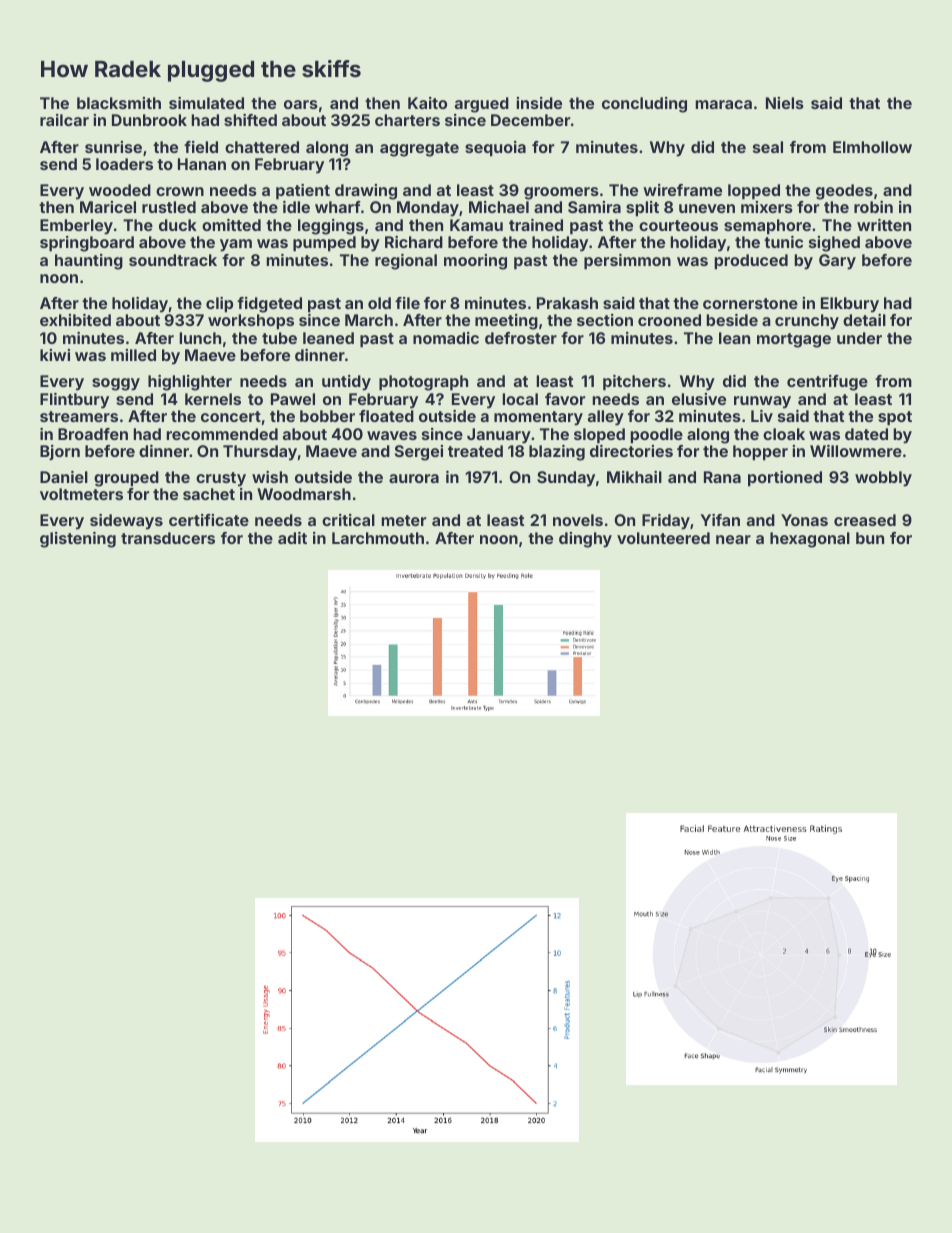  Describe the element at coordinates (173, 260) in the screenshot. I see `soundtrack` at that location.
